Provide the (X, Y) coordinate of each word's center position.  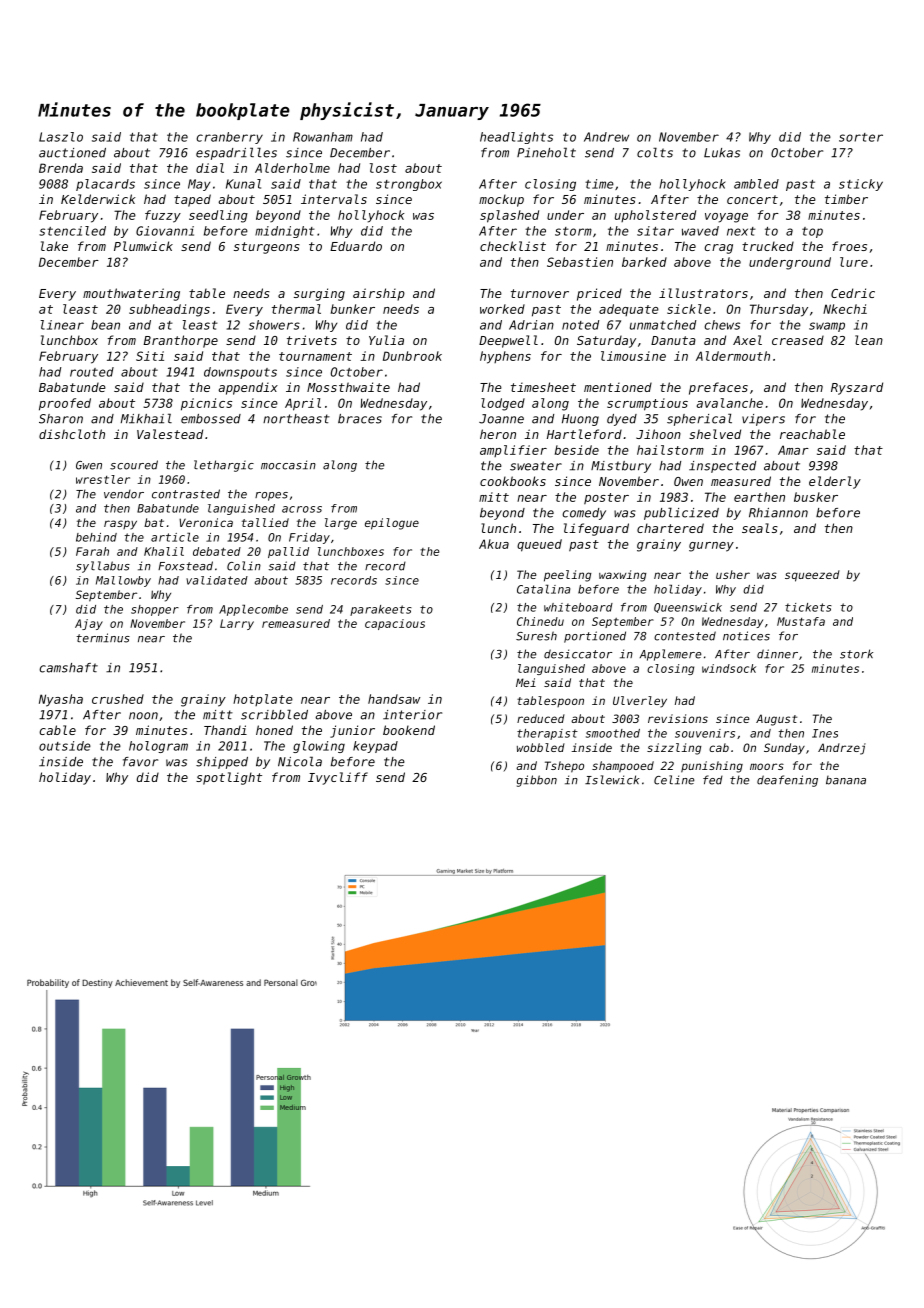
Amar (793, 450)
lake (54, 246)
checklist (513, 246)
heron (498, 434)
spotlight (229, 778)
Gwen (89, 465)
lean (869, 340)
